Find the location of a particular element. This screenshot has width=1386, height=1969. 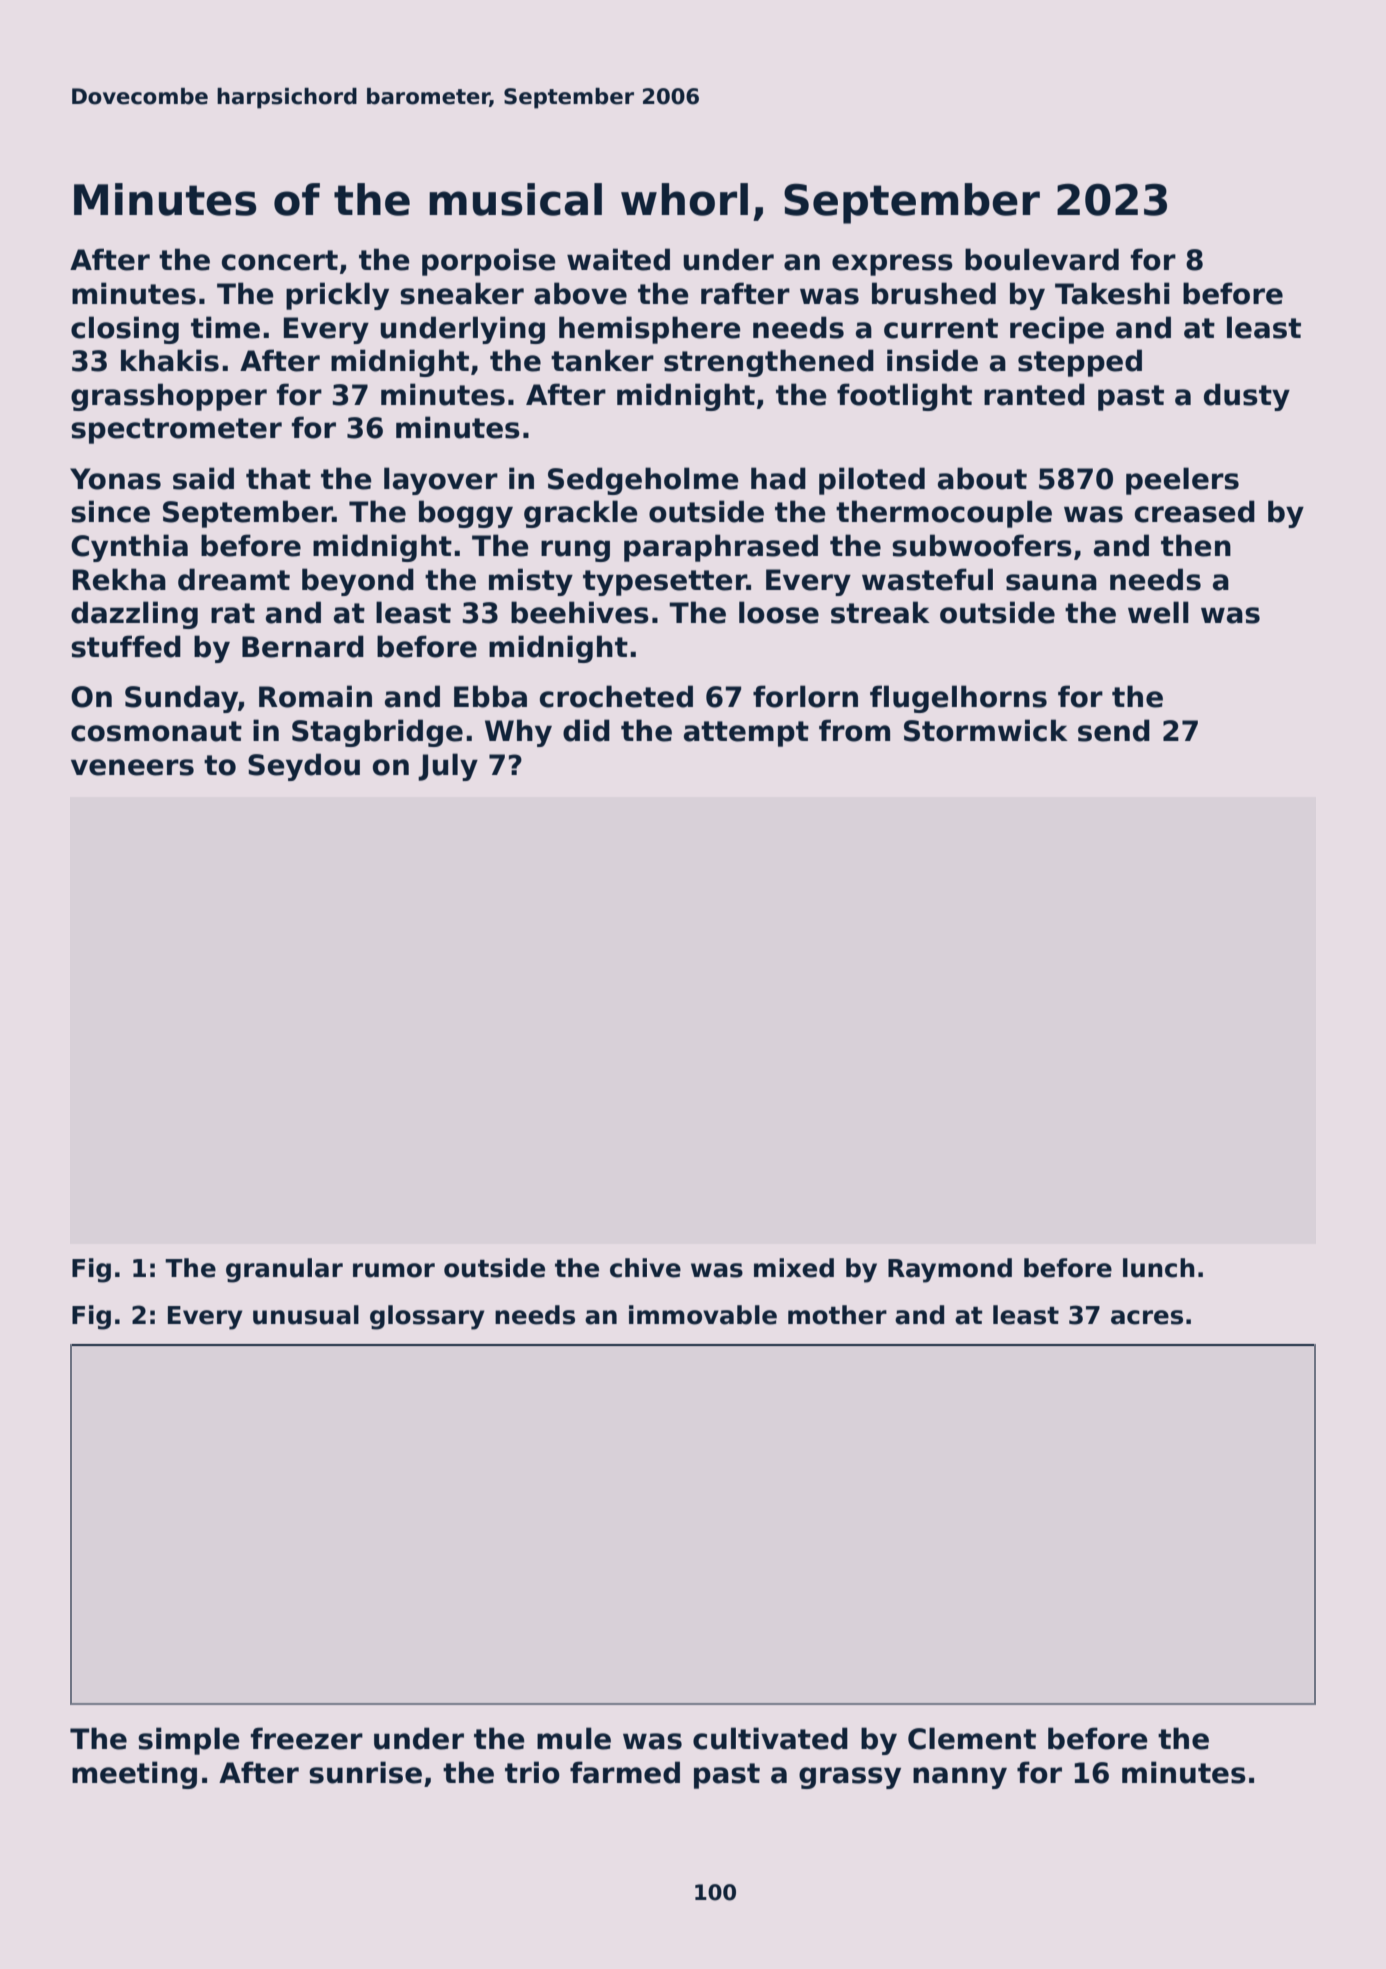

closing is located at coordinates (125, 330).
